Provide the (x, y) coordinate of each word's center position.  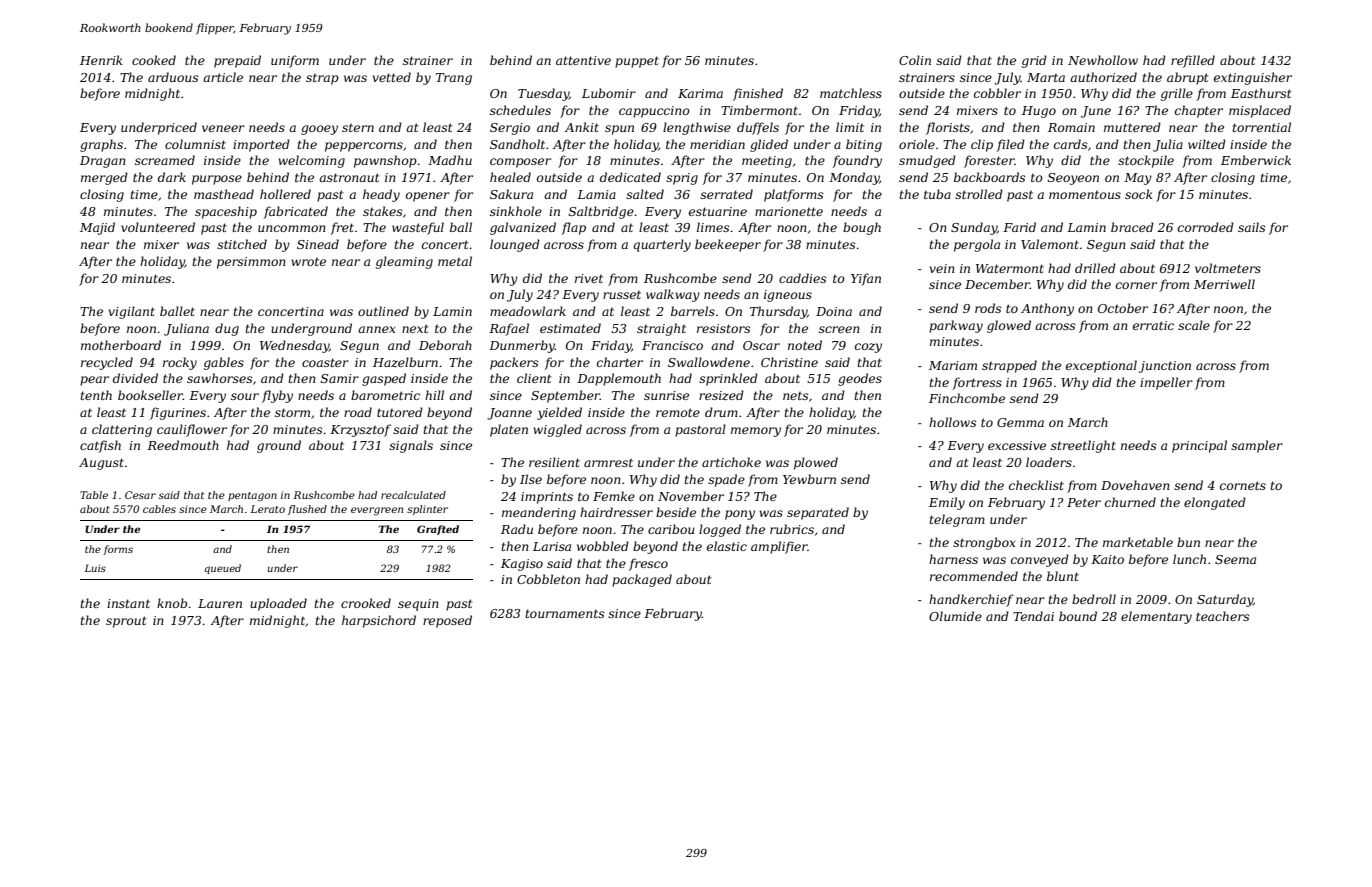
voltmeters (1228, 268)
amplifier (779, 547)
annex (376, 329)
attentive (583, 60)
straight (661, 329)
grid (1034, 61)
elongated (1215, 503)
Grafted (438, 530)
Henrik (101, 60)
